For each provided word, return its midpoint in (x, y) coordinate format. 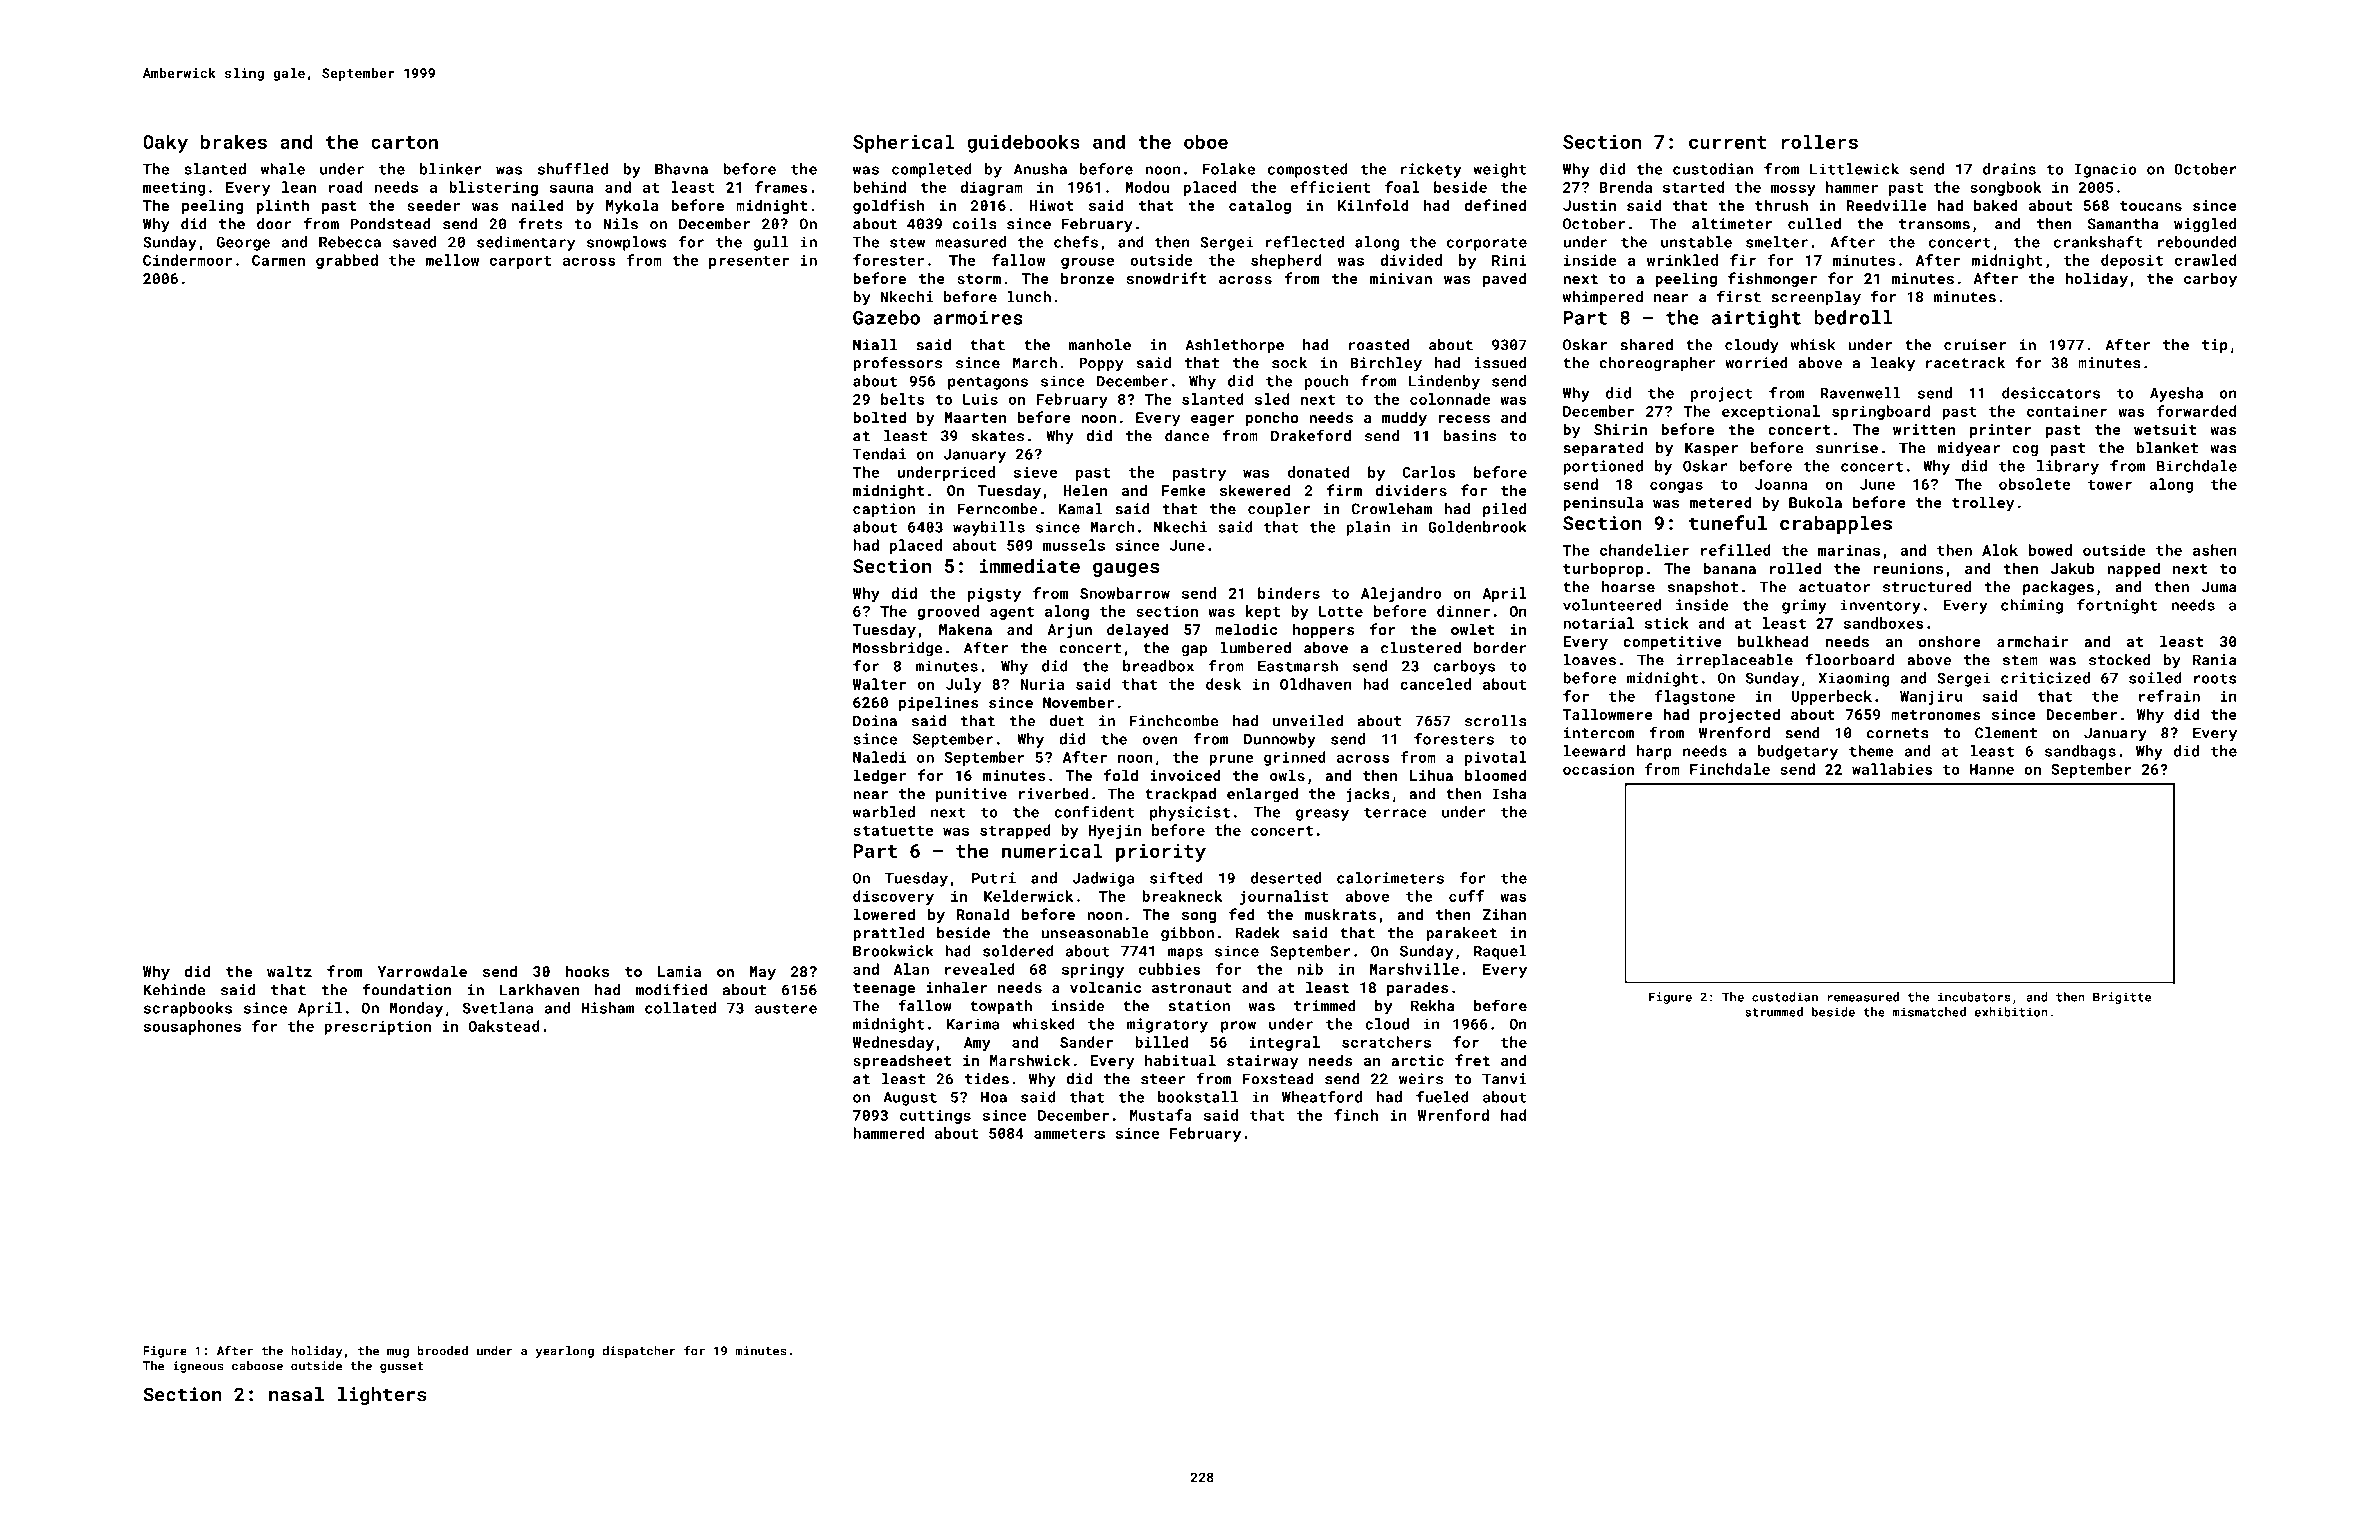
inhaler (957, 987)
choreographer (1657, 364)
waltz (289, 971)
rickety (1431, 170)
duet (1066, 721)
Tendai (879, 454)
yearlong (565, 1352)
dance (1187, 436)
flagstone (1695, 697)
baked (1996, 205)
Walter (879, 684)
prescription (377, 1027)
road (345, 187)
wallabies (1892, 769)
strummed (1774, 1012)
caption (884, 510)
